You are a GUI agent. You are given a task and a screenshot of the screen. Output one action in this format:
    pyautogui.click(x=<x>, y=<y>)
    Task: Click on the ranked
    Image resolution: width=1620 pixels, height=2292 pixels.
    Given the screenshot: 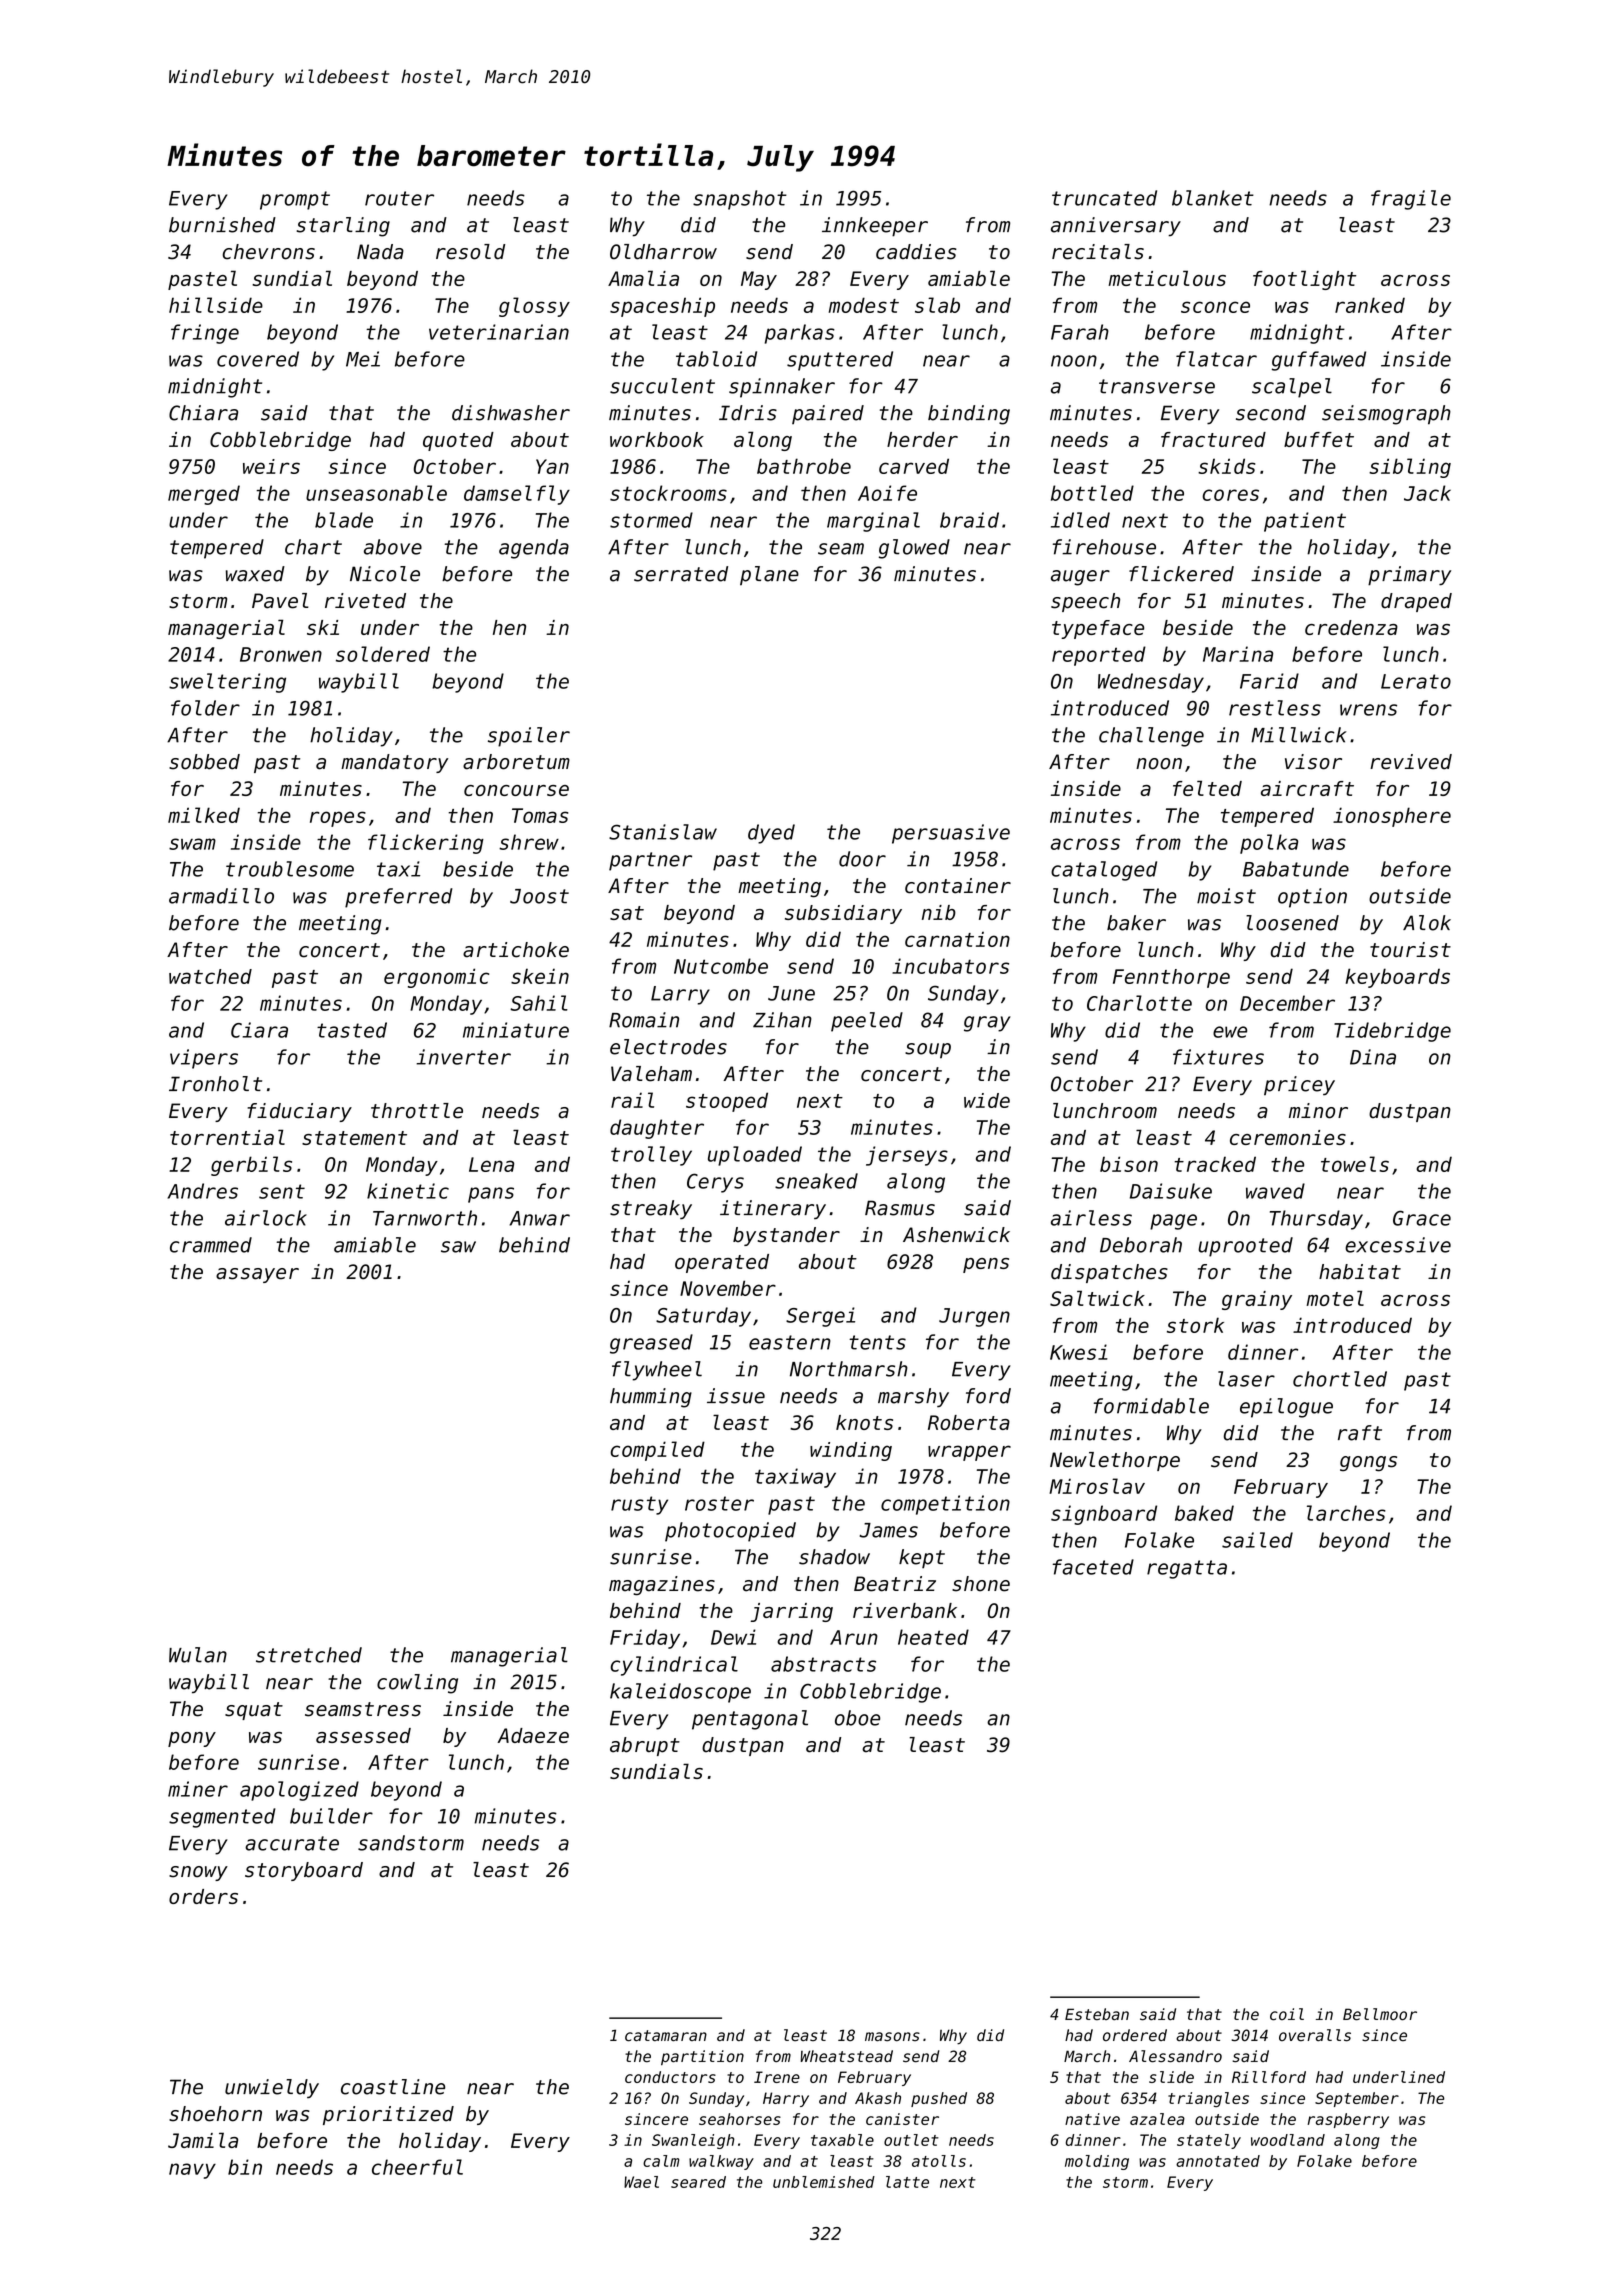 What is the action you would take?
    pyautogui.click(x=1370, y=305)
